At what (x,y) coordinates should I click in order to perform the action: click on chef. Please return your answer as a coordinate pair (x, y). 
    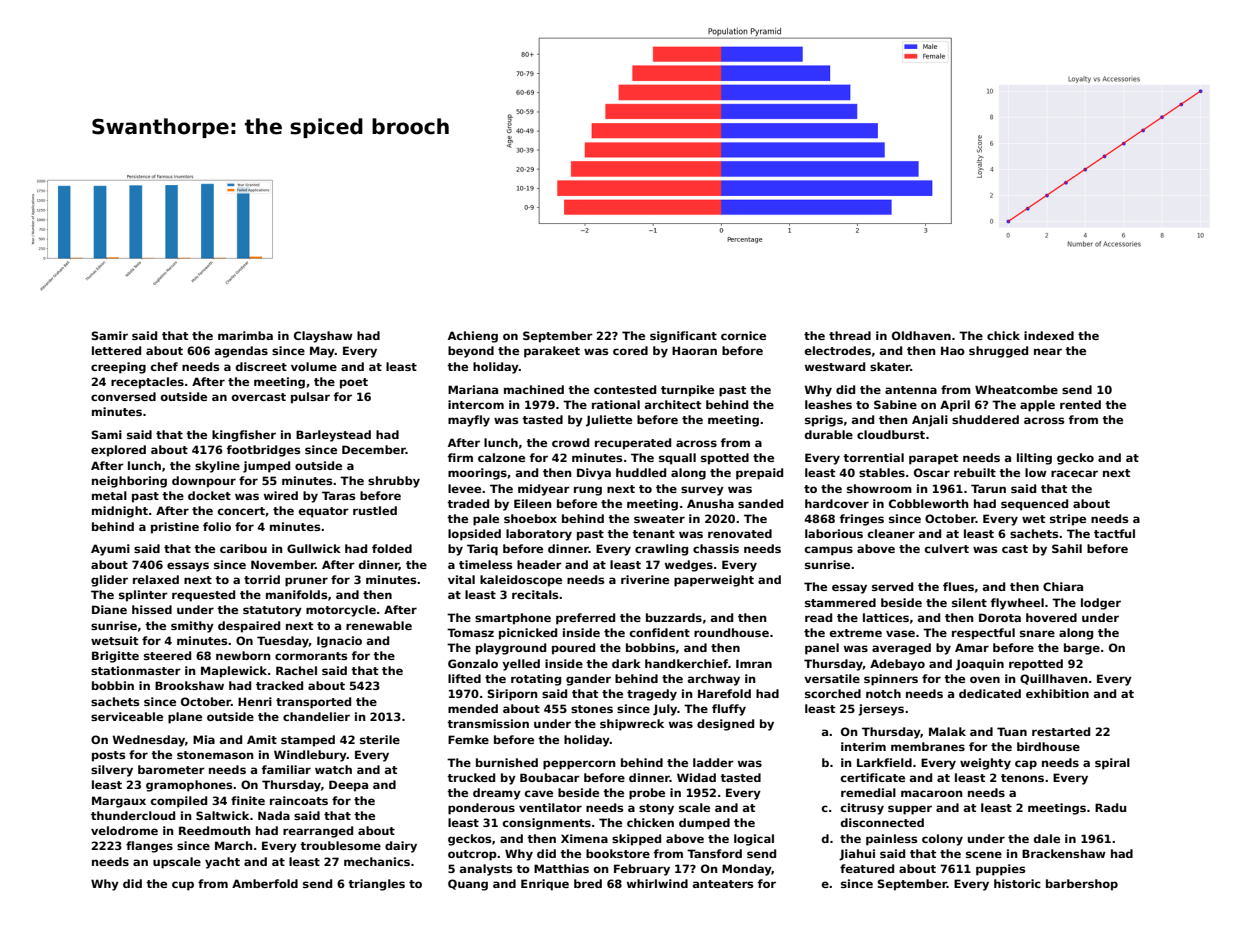
    Looking at the image, I should click on (164, 366).
